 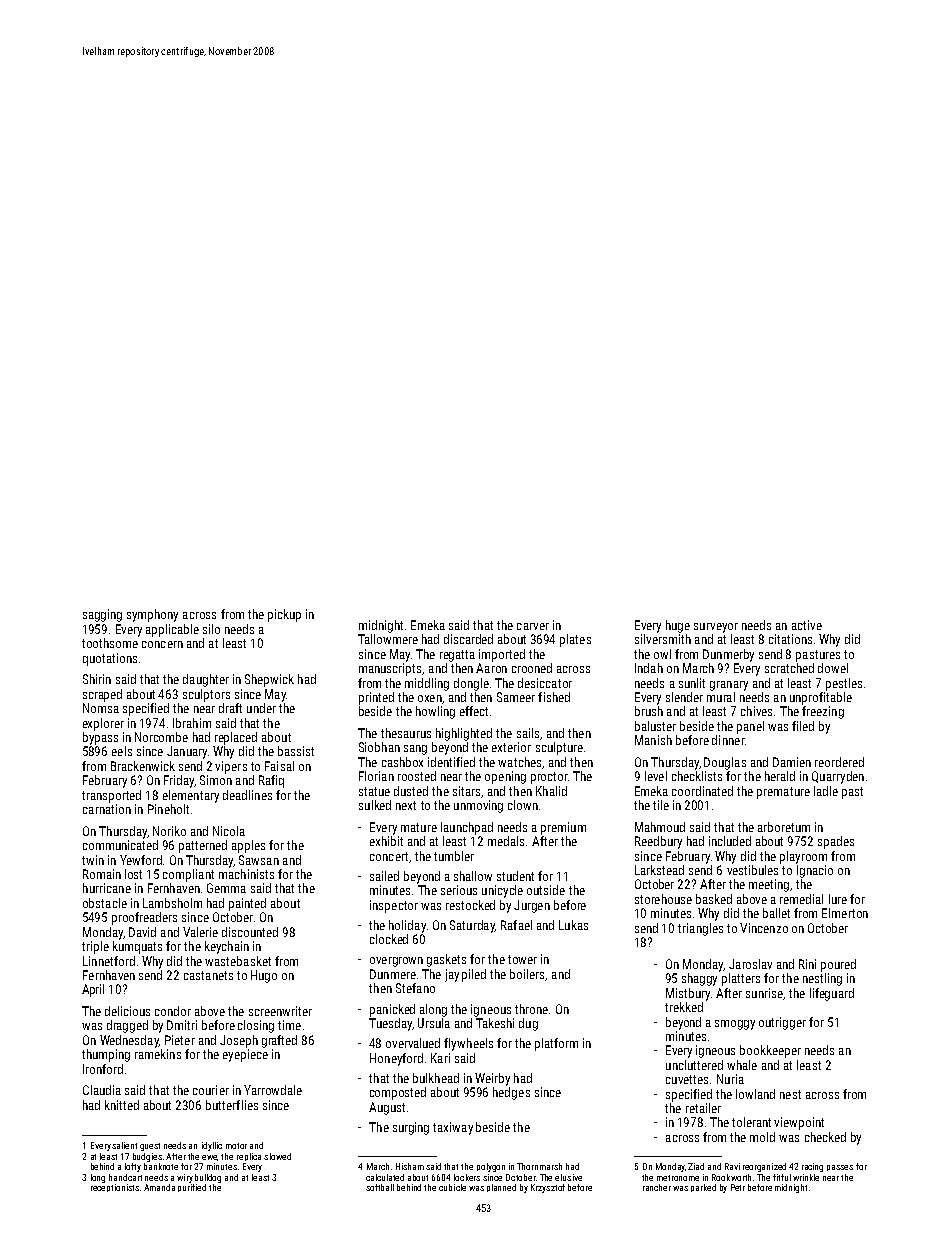 I want to click on triple, so click(x=95, y=947).
